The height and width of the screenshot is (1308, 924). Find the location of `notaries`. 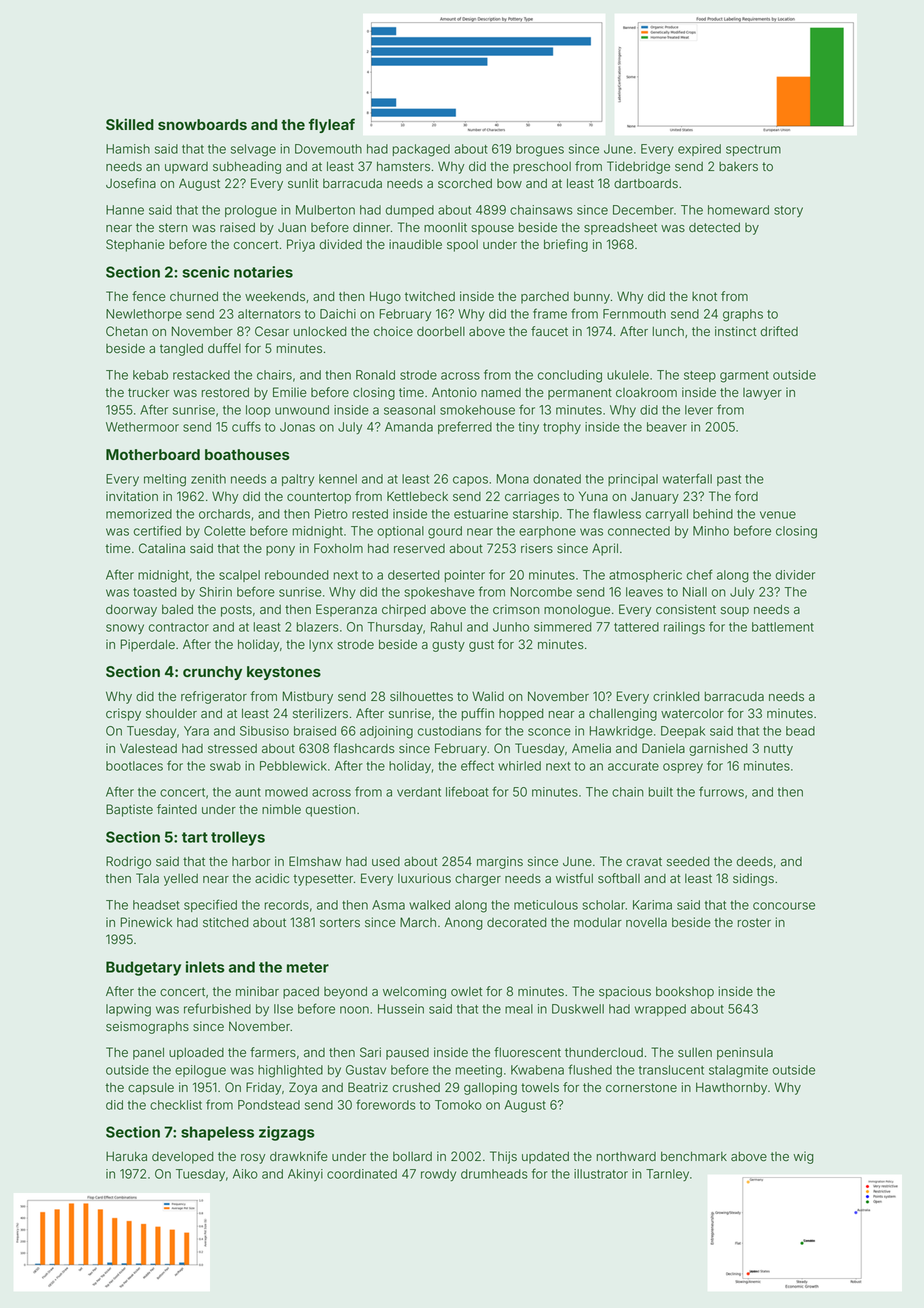

notaries is located at coordinates (263, 272).
